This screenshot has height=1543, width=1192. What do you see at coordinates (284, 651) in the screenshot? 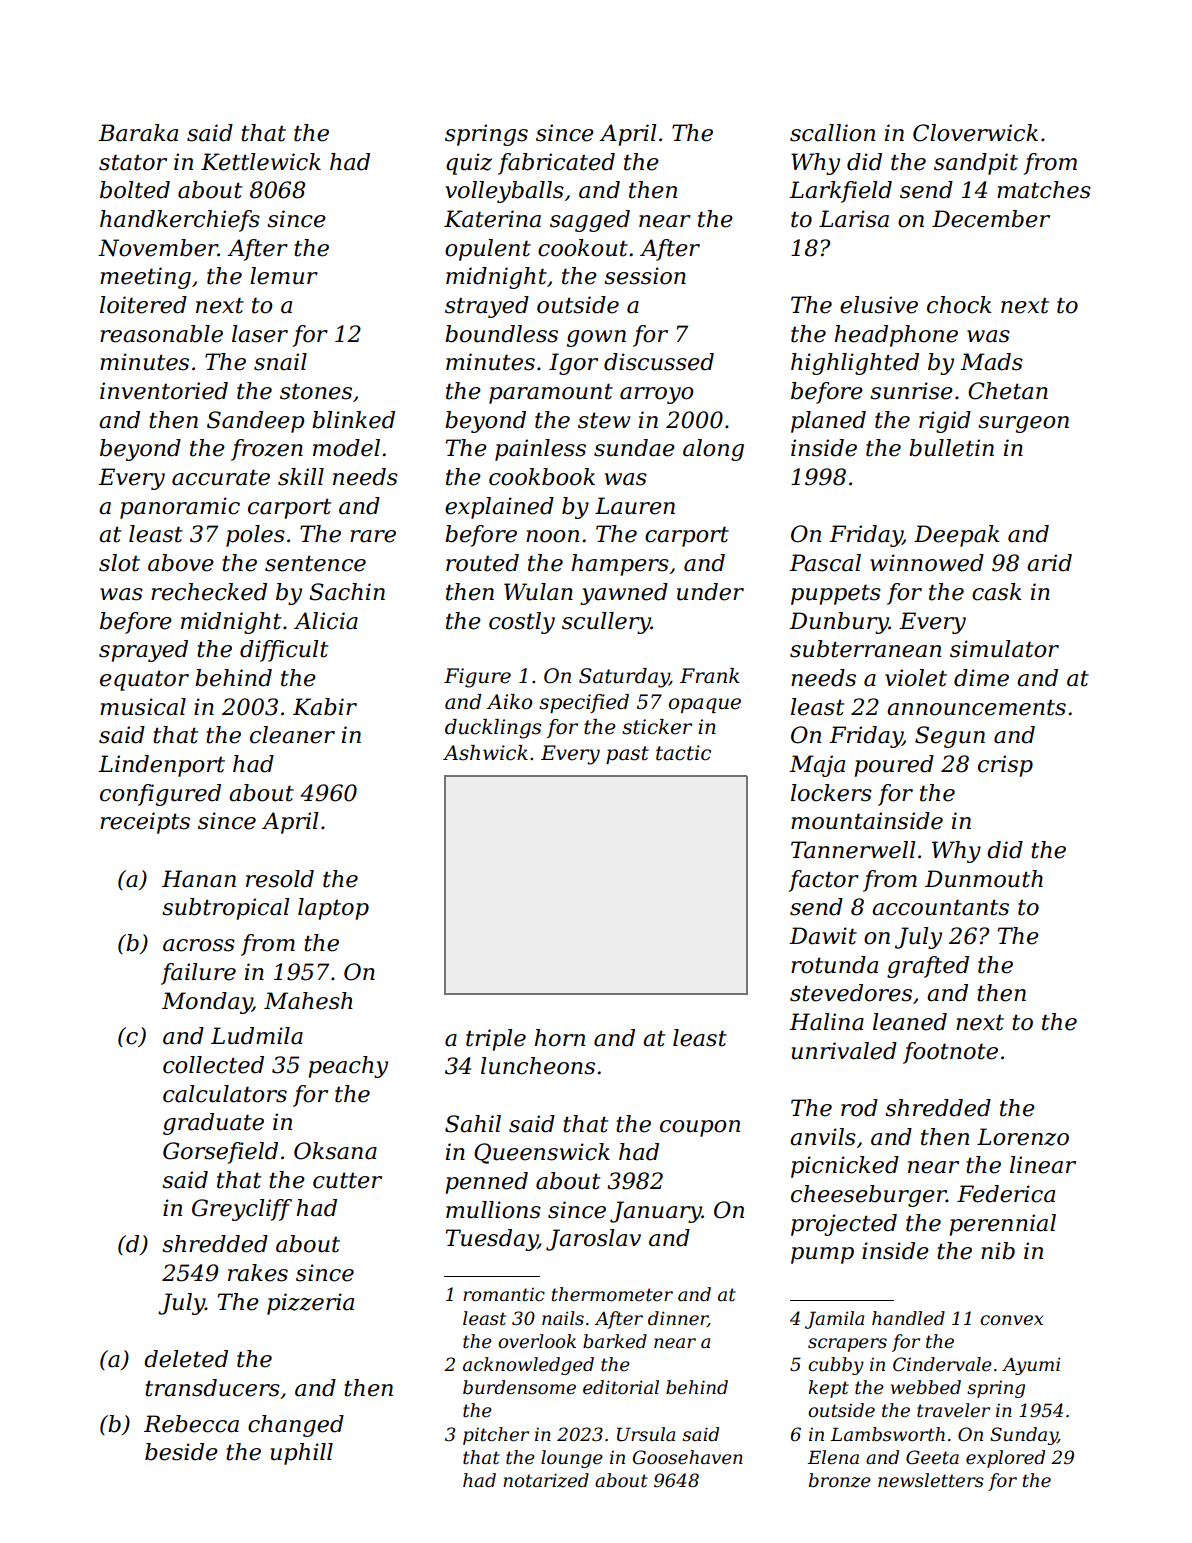
I see `difficult` at bounding box center [284, 651].
